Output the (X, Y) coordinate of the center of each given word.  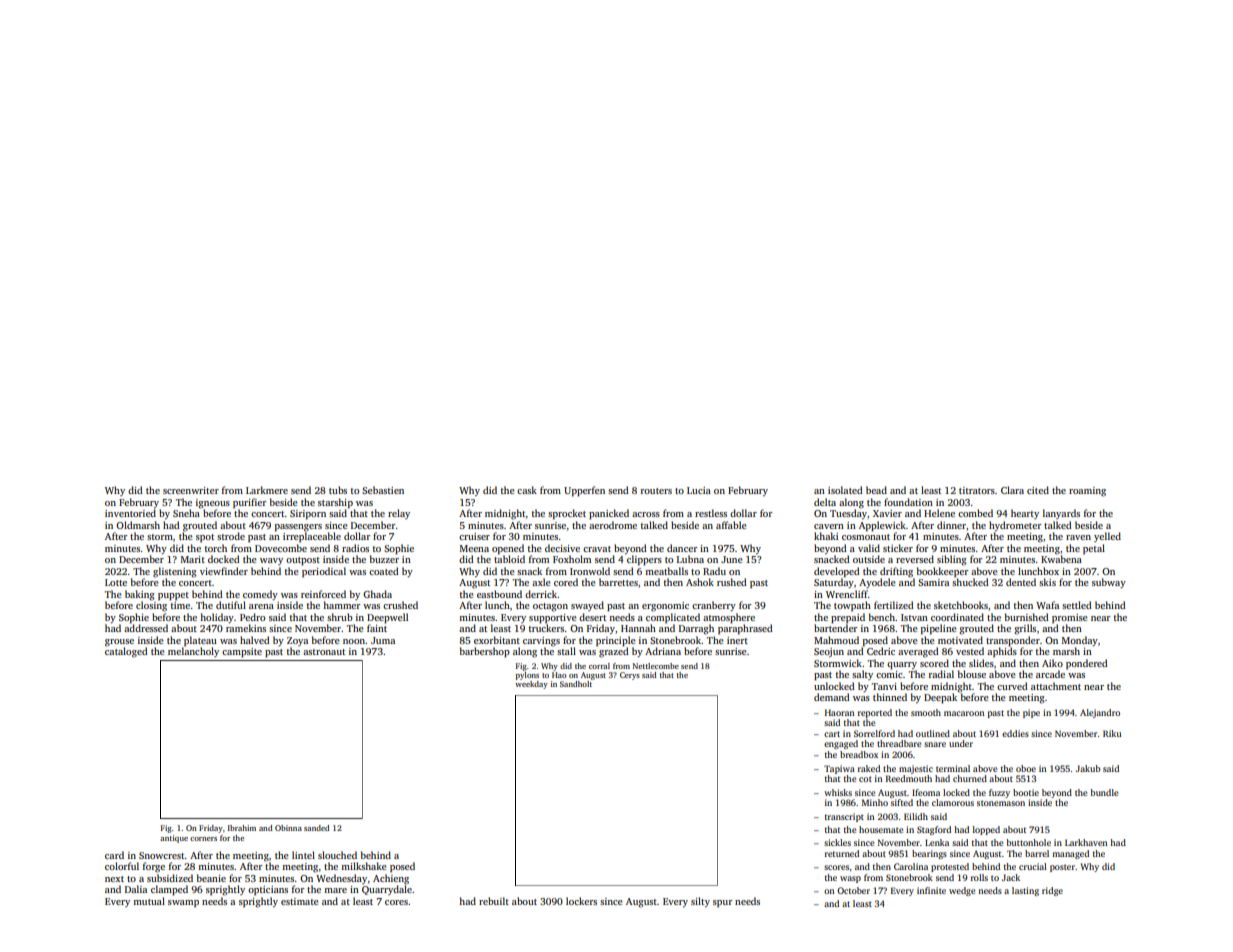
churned (970, 778)
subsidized (170, 878)
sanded (317, 828)
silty (700, 902)
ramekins (246, 628)
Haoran (839, 712)
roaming (1087, 492)
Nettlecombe (656, 666)
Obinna (288, 828)
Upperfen (584, 491)
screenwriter (191, 490)
